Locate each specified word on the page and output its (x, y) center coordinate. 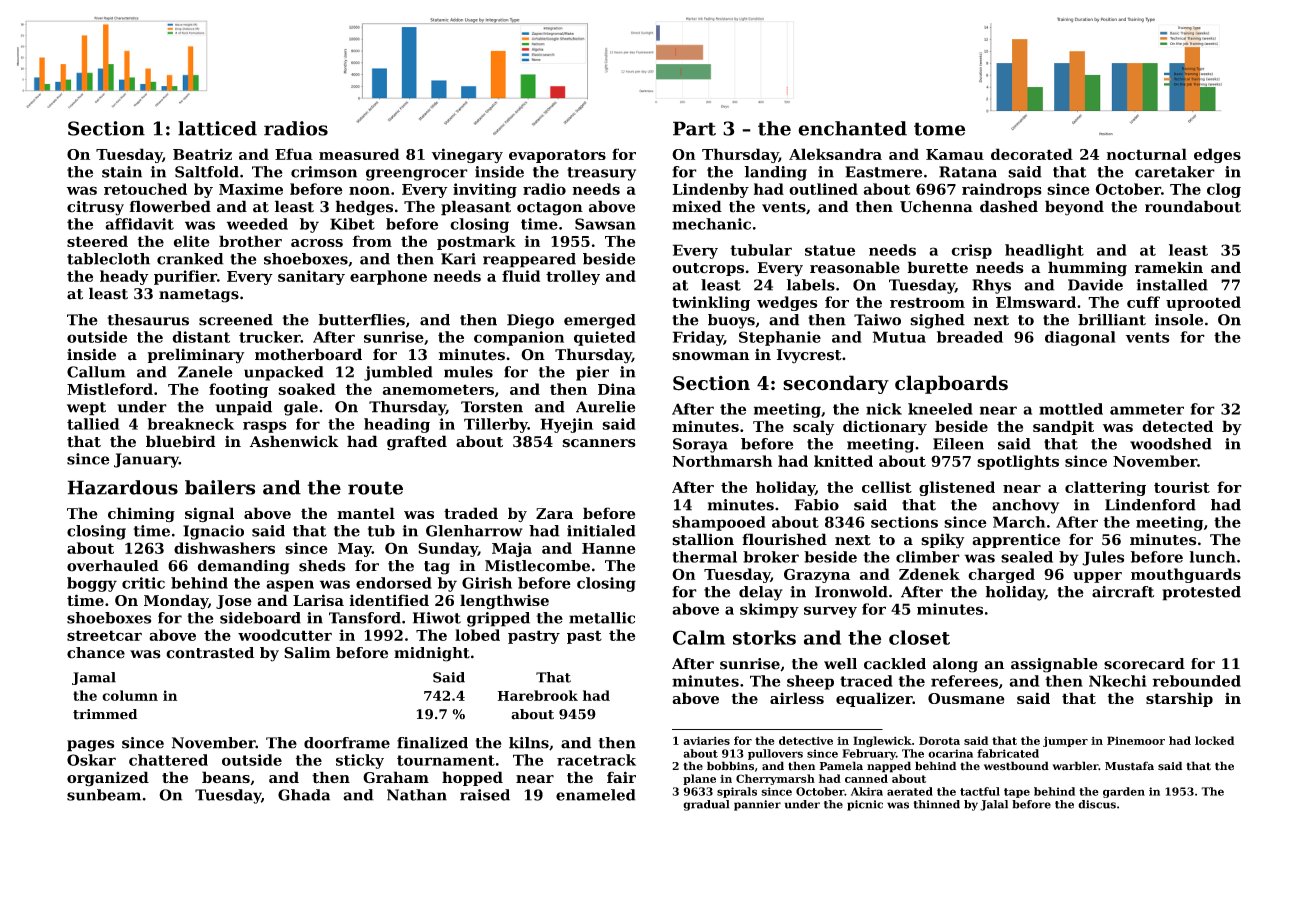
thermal (704, 557)
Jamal (94, 678)
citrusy (95, 208)
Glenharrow (474, 531)
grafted (417, 443)
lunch (1213, 557)
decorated (1032, 154)
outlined (823, 189)
